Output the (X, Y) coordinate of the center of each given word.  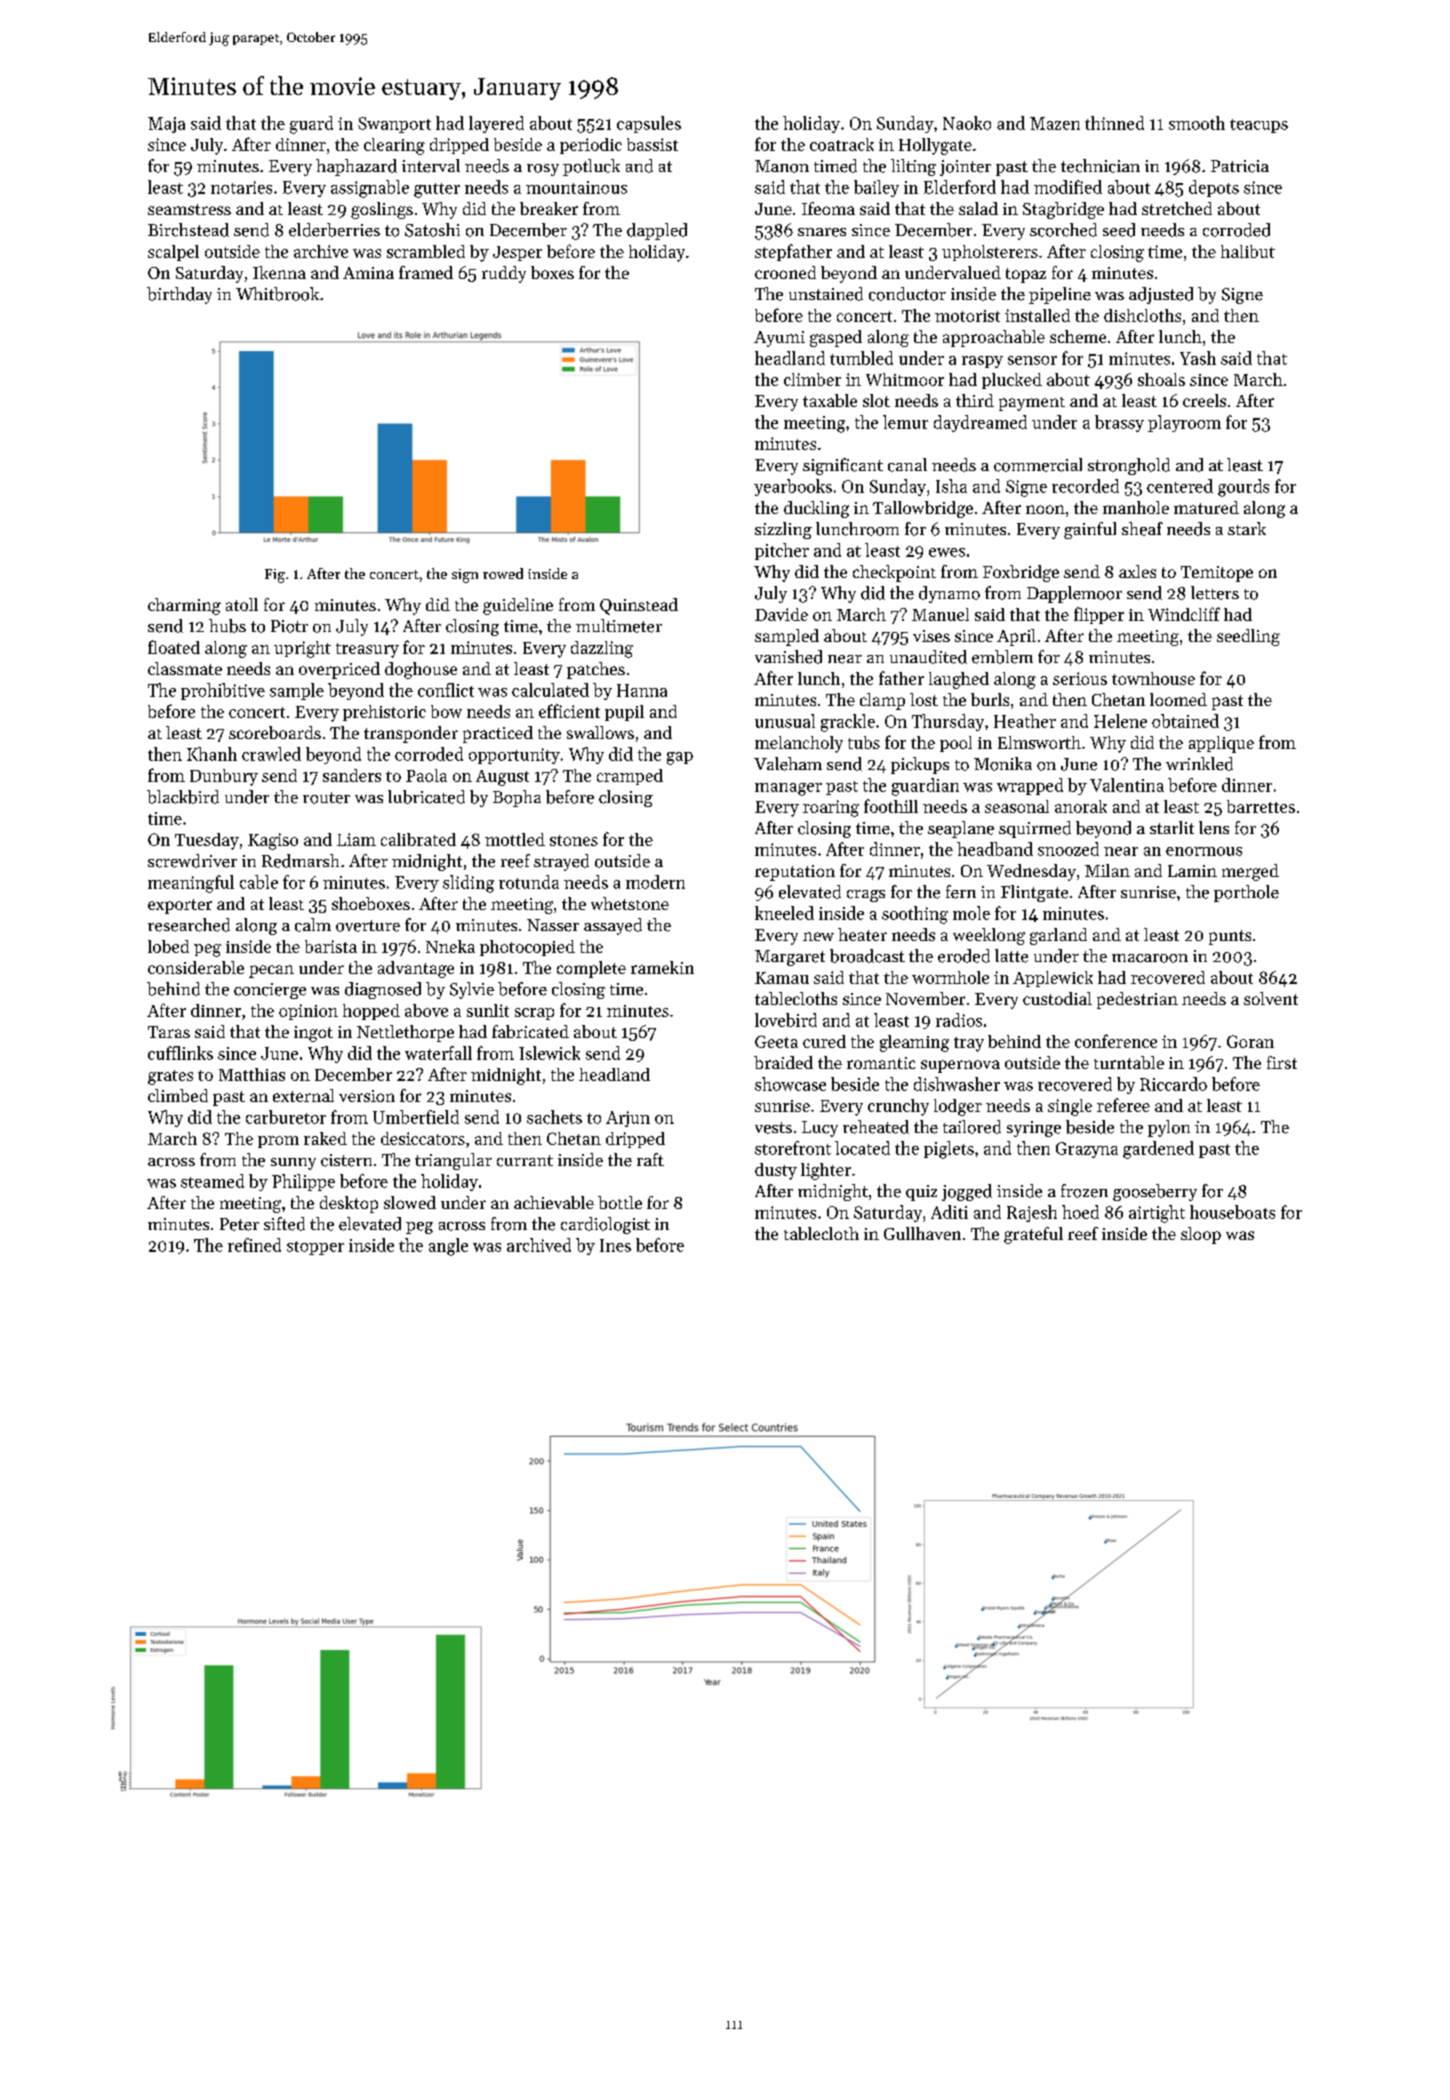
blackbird (183, 797)
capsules (649, 124)
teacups (1259, 126)
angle (448, 1247)
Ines (615, 1245)
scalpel (173, 253)
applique (1221, 744)
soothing (915, 915)
